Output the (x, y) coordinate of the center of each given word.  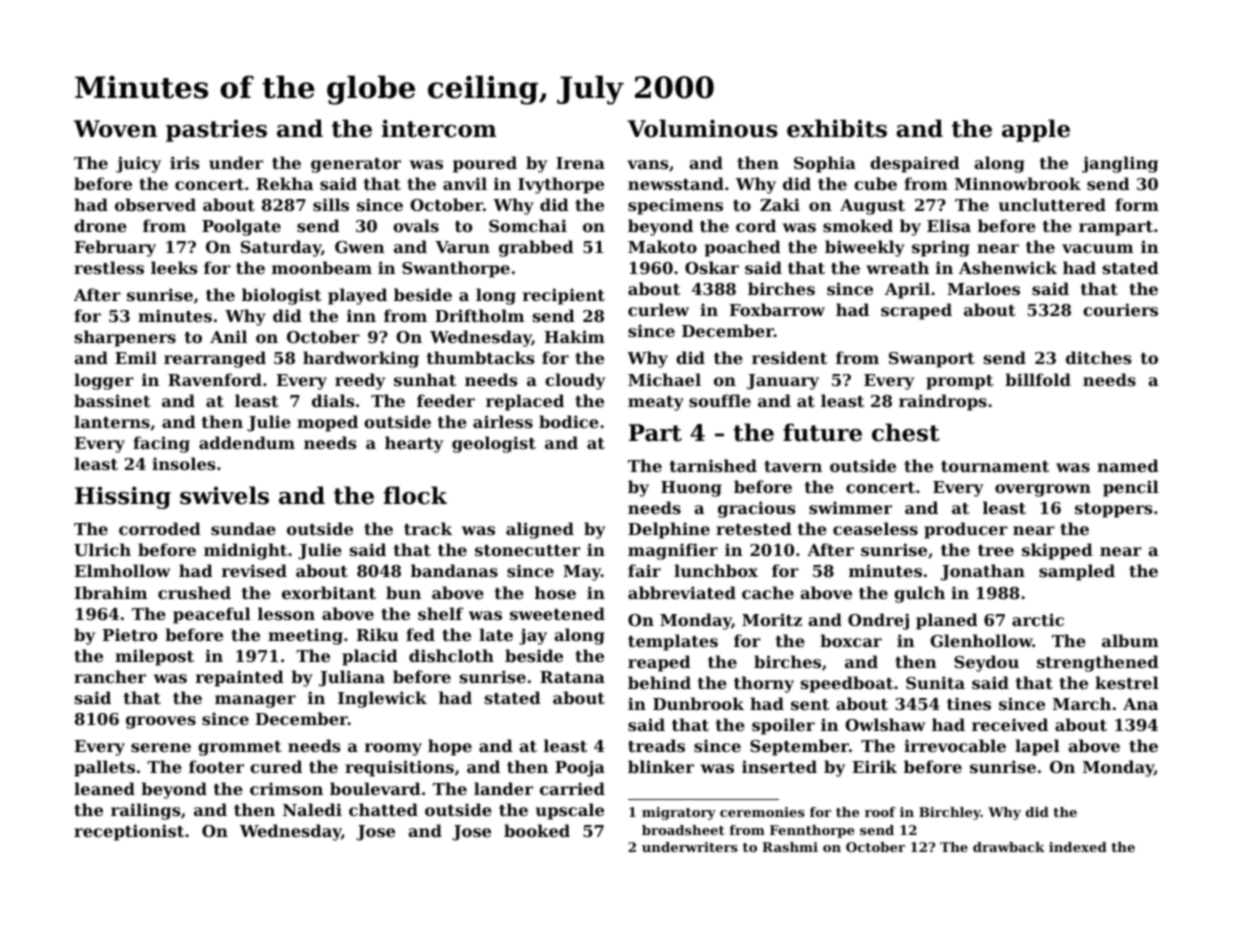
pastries (216, 130)
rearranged (215, 359)
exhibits (837, 128)
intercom (439, 128)
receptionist (129, 832)
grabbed (536, 248)
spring (941, 248)
